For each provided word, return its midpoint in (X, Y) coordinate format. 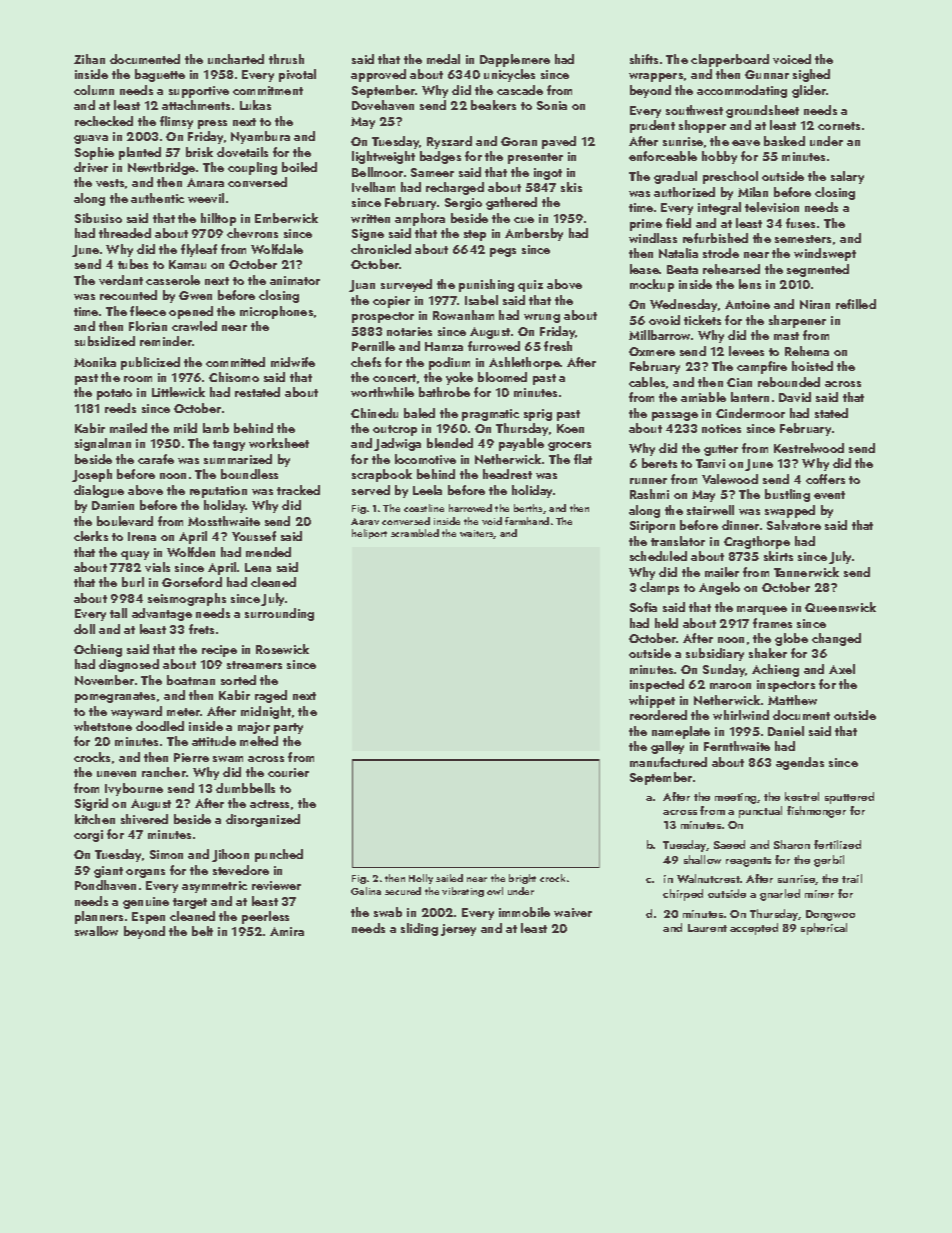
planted (140, 153)
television (772, 207)
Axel (842, 669)
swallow (96, 931)
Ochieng (98, 650)
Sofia (643, 607)
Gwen (195, 295)
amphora (420, 219)
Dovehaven (383, 105)
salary (847, 177)
